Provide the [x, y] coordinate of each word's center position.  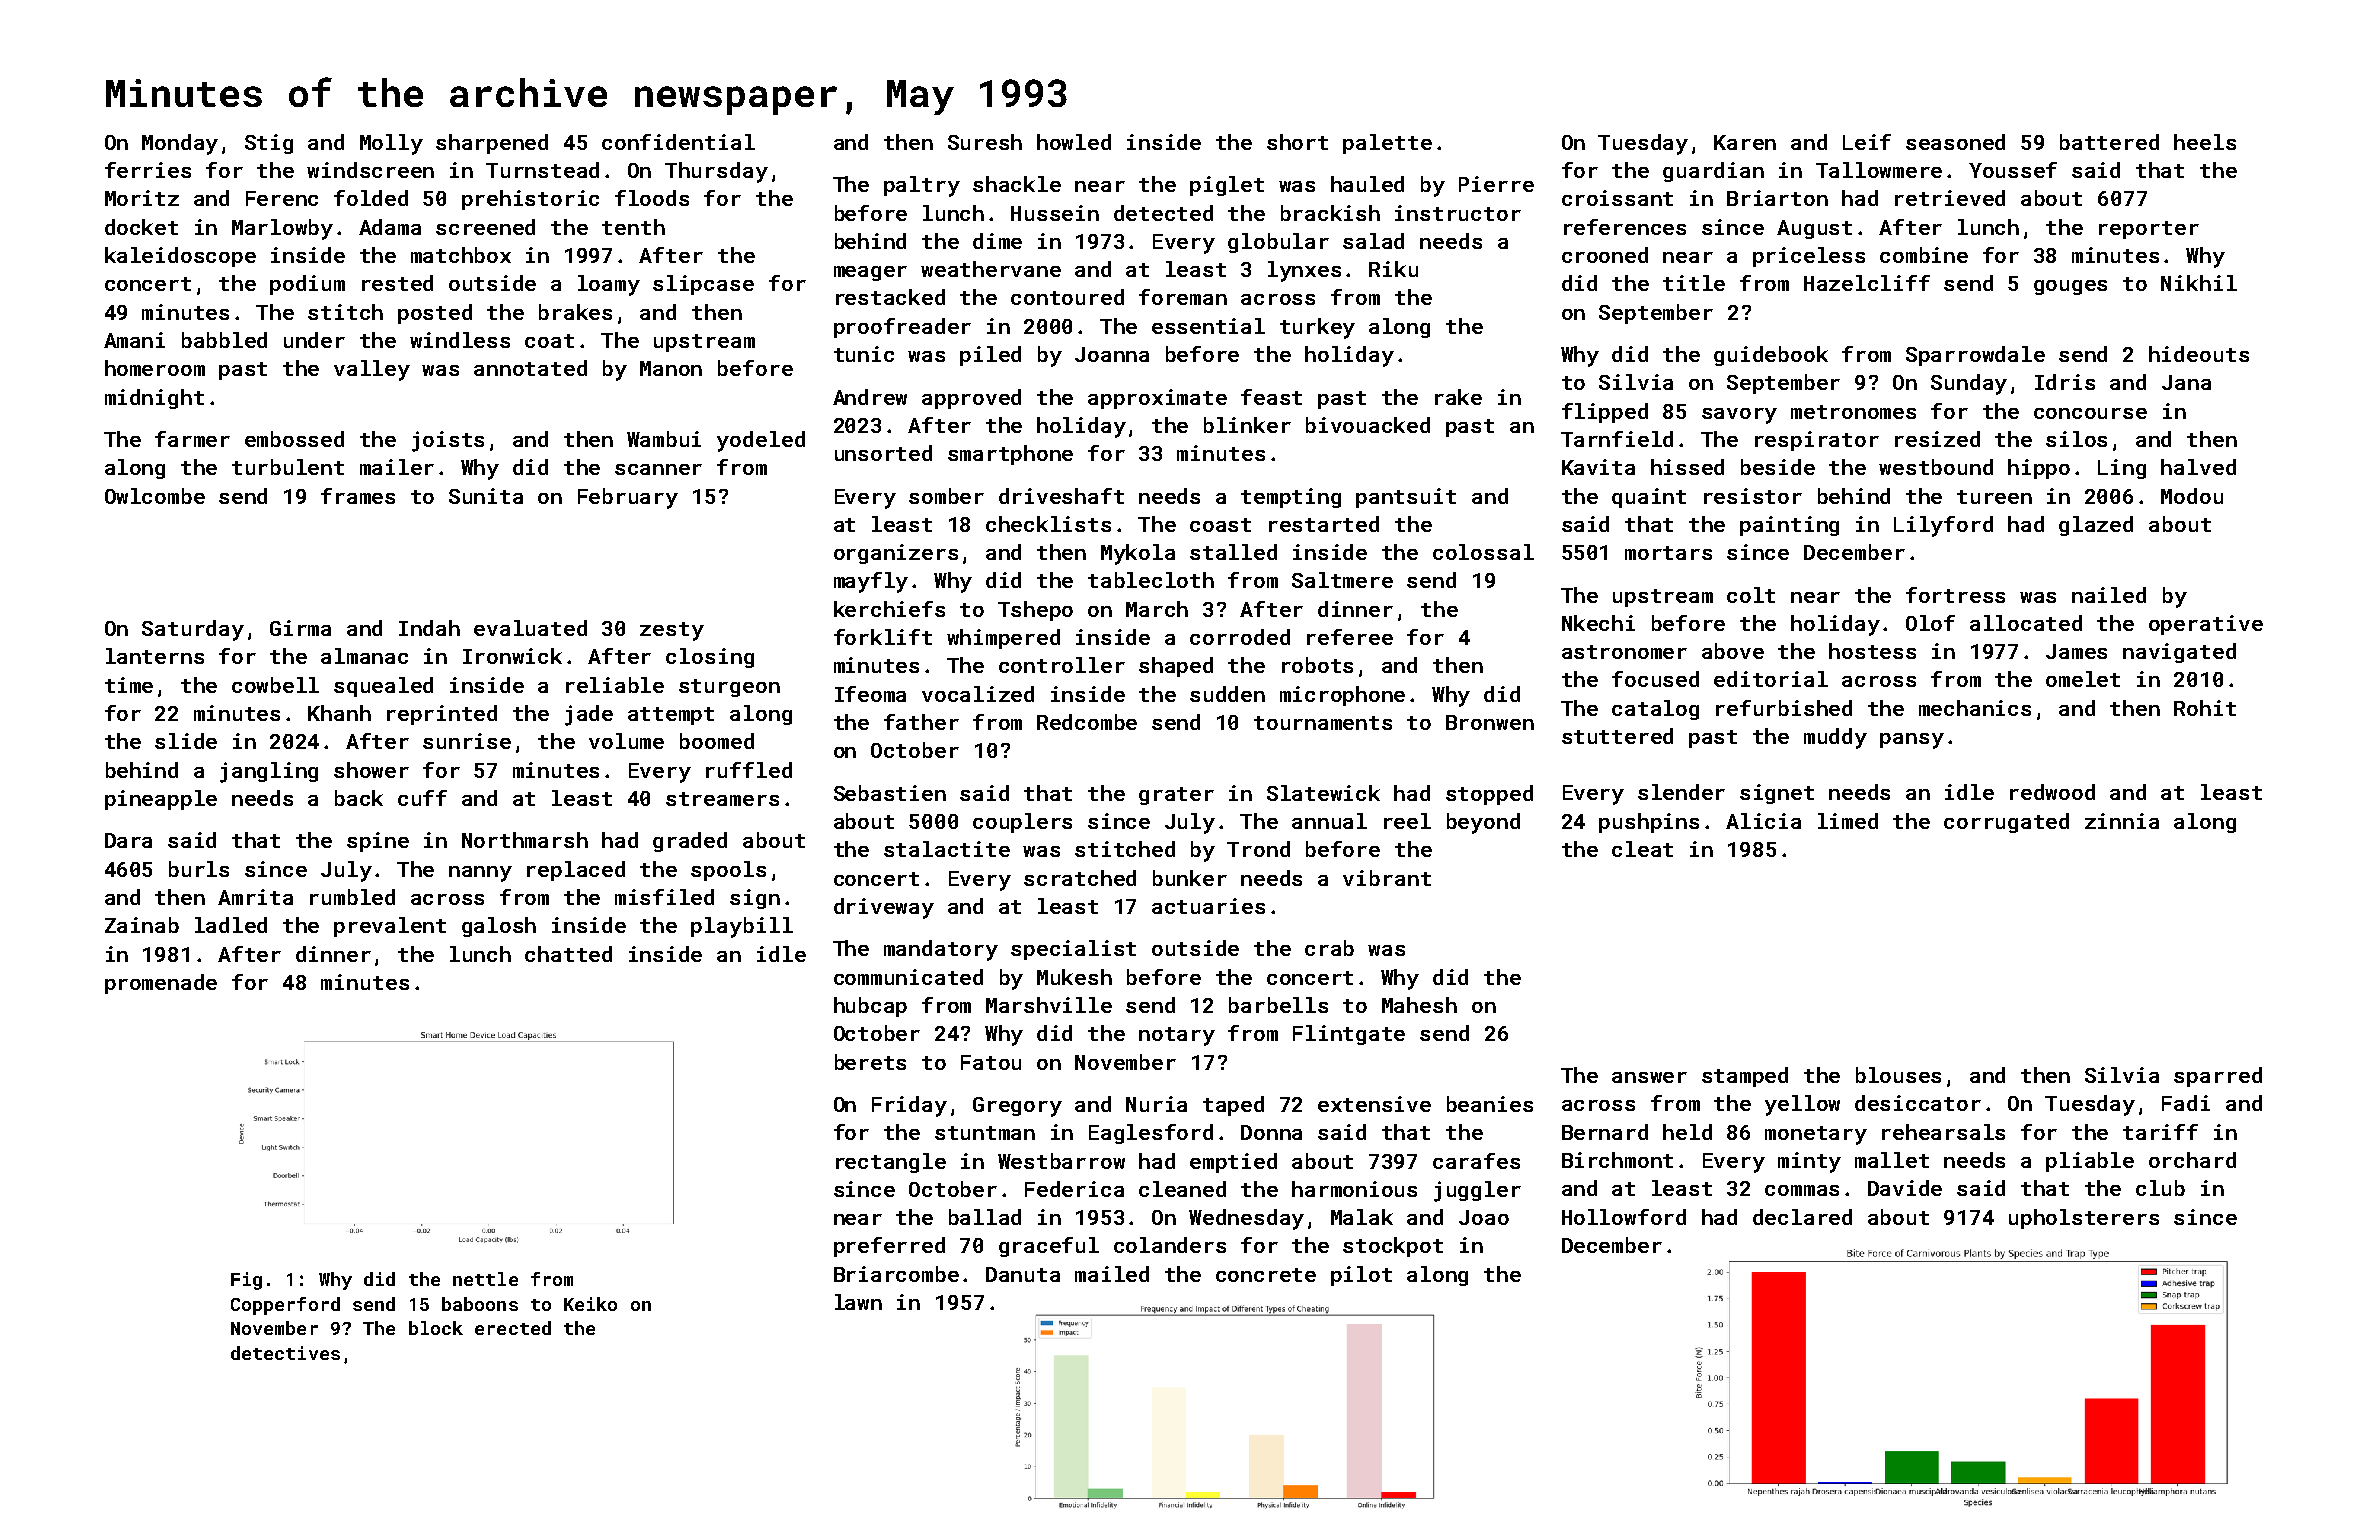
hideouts [2199, 354]
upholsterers [2084, 1219]
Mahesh [1419, 1005]
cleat [1642, 849]
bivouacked [1368, 425]
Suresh [985, 142]
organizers [896, 554]
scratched [1080, 878]
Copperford [285, 1306]
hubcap [870, 1007]
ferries [148, 170]
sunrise [467, 741]
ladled [231, 925]
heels [2205, 142]
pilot [1361, 1276]
